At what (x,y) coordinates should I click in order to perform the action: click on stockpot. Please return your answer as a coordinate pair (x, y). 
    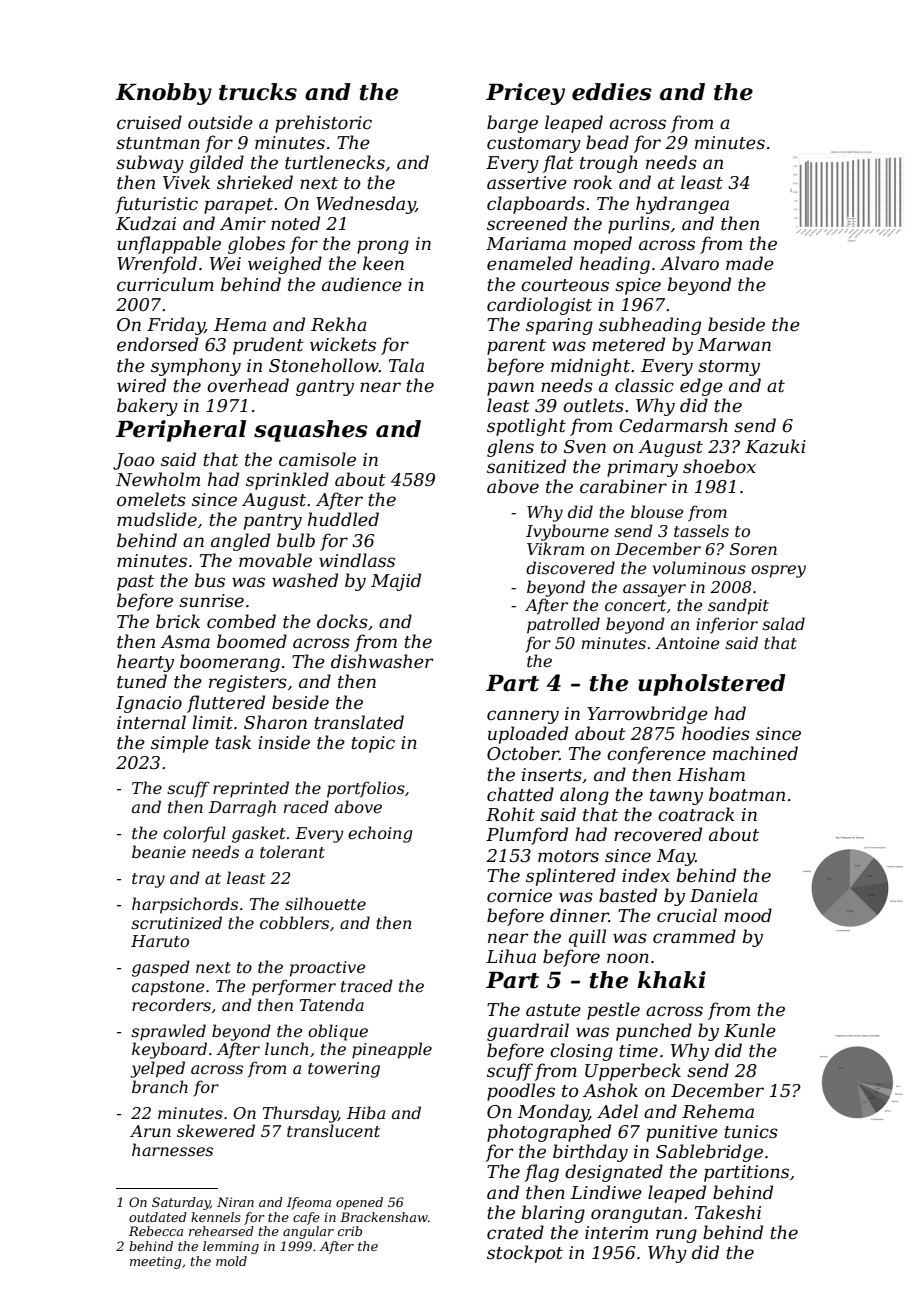
    Looking at the image, I should click on (525, 1254).
